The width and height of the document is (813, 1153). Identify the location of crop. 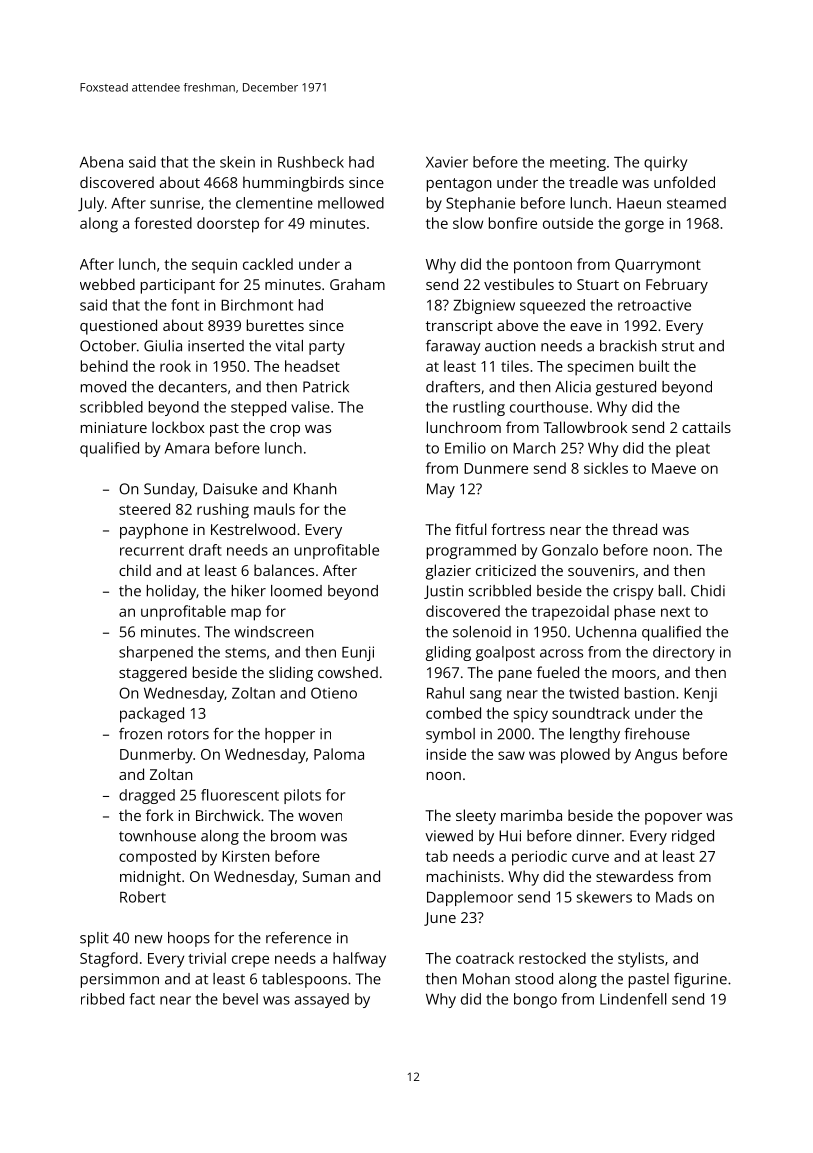
(285, 431).
